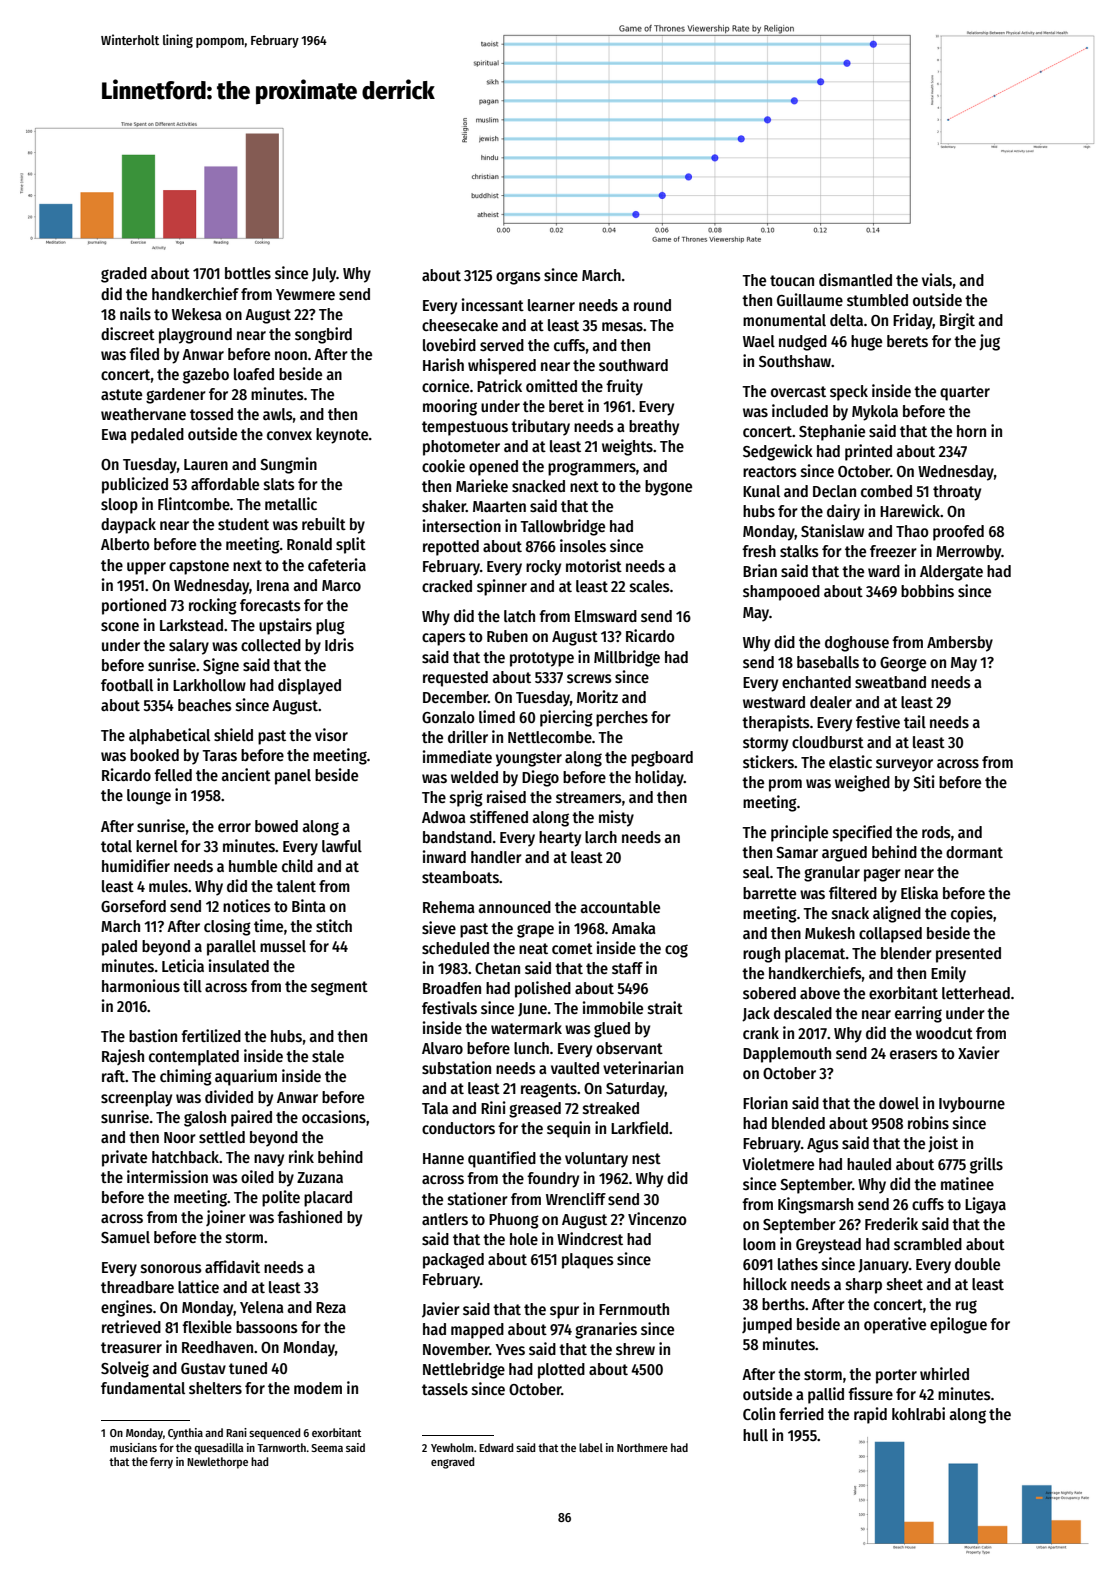 This page has height=1578, width=1116. Describe the element at coordinates (518, 278) in the page. I see `organs` at that location.
